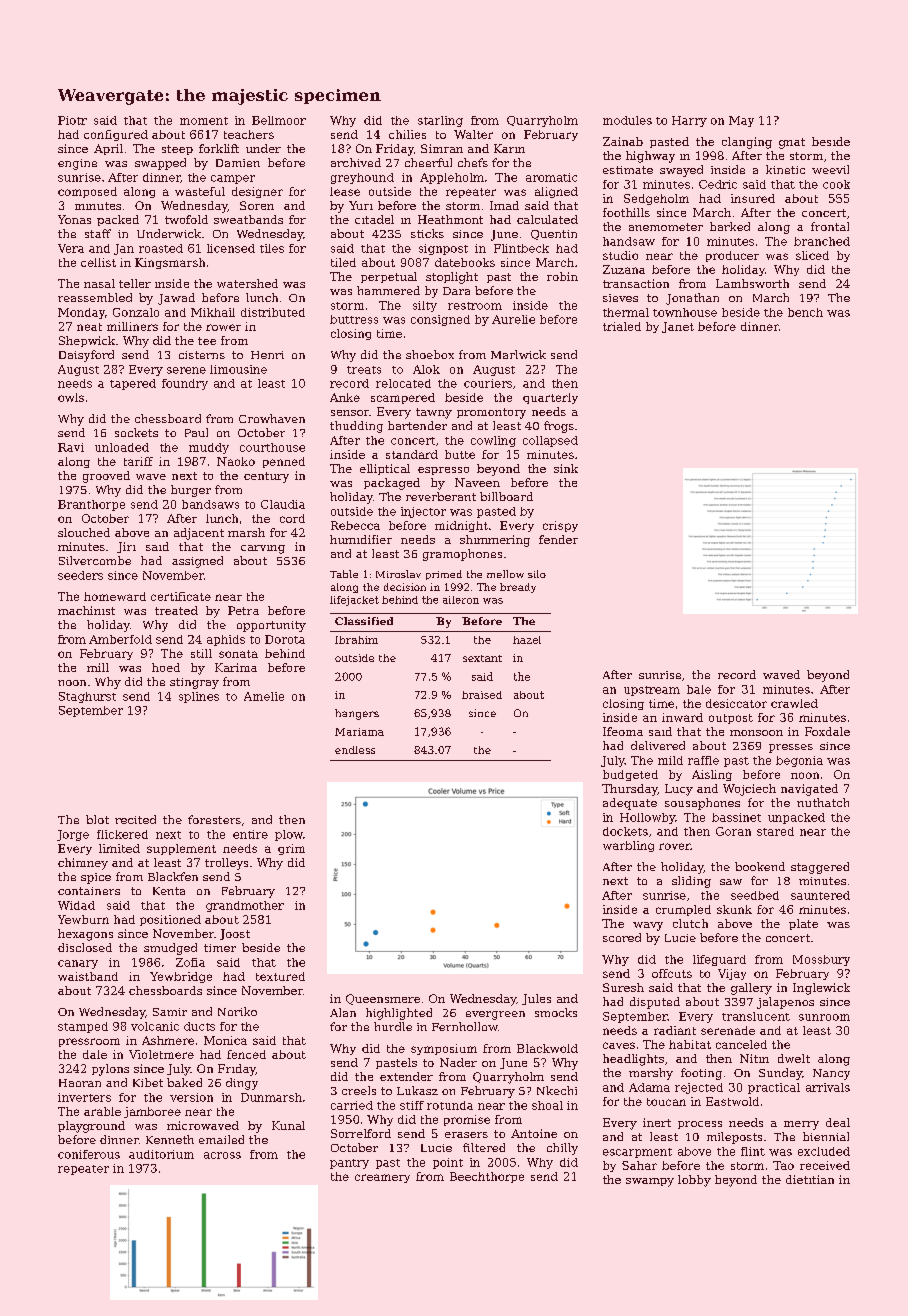 Image resolution: width=908 pixels, height=1316 pixels. What do you see at coordinates (89, 327) in the screenshot?
I see `neat` at bounding box center [89, 327].
